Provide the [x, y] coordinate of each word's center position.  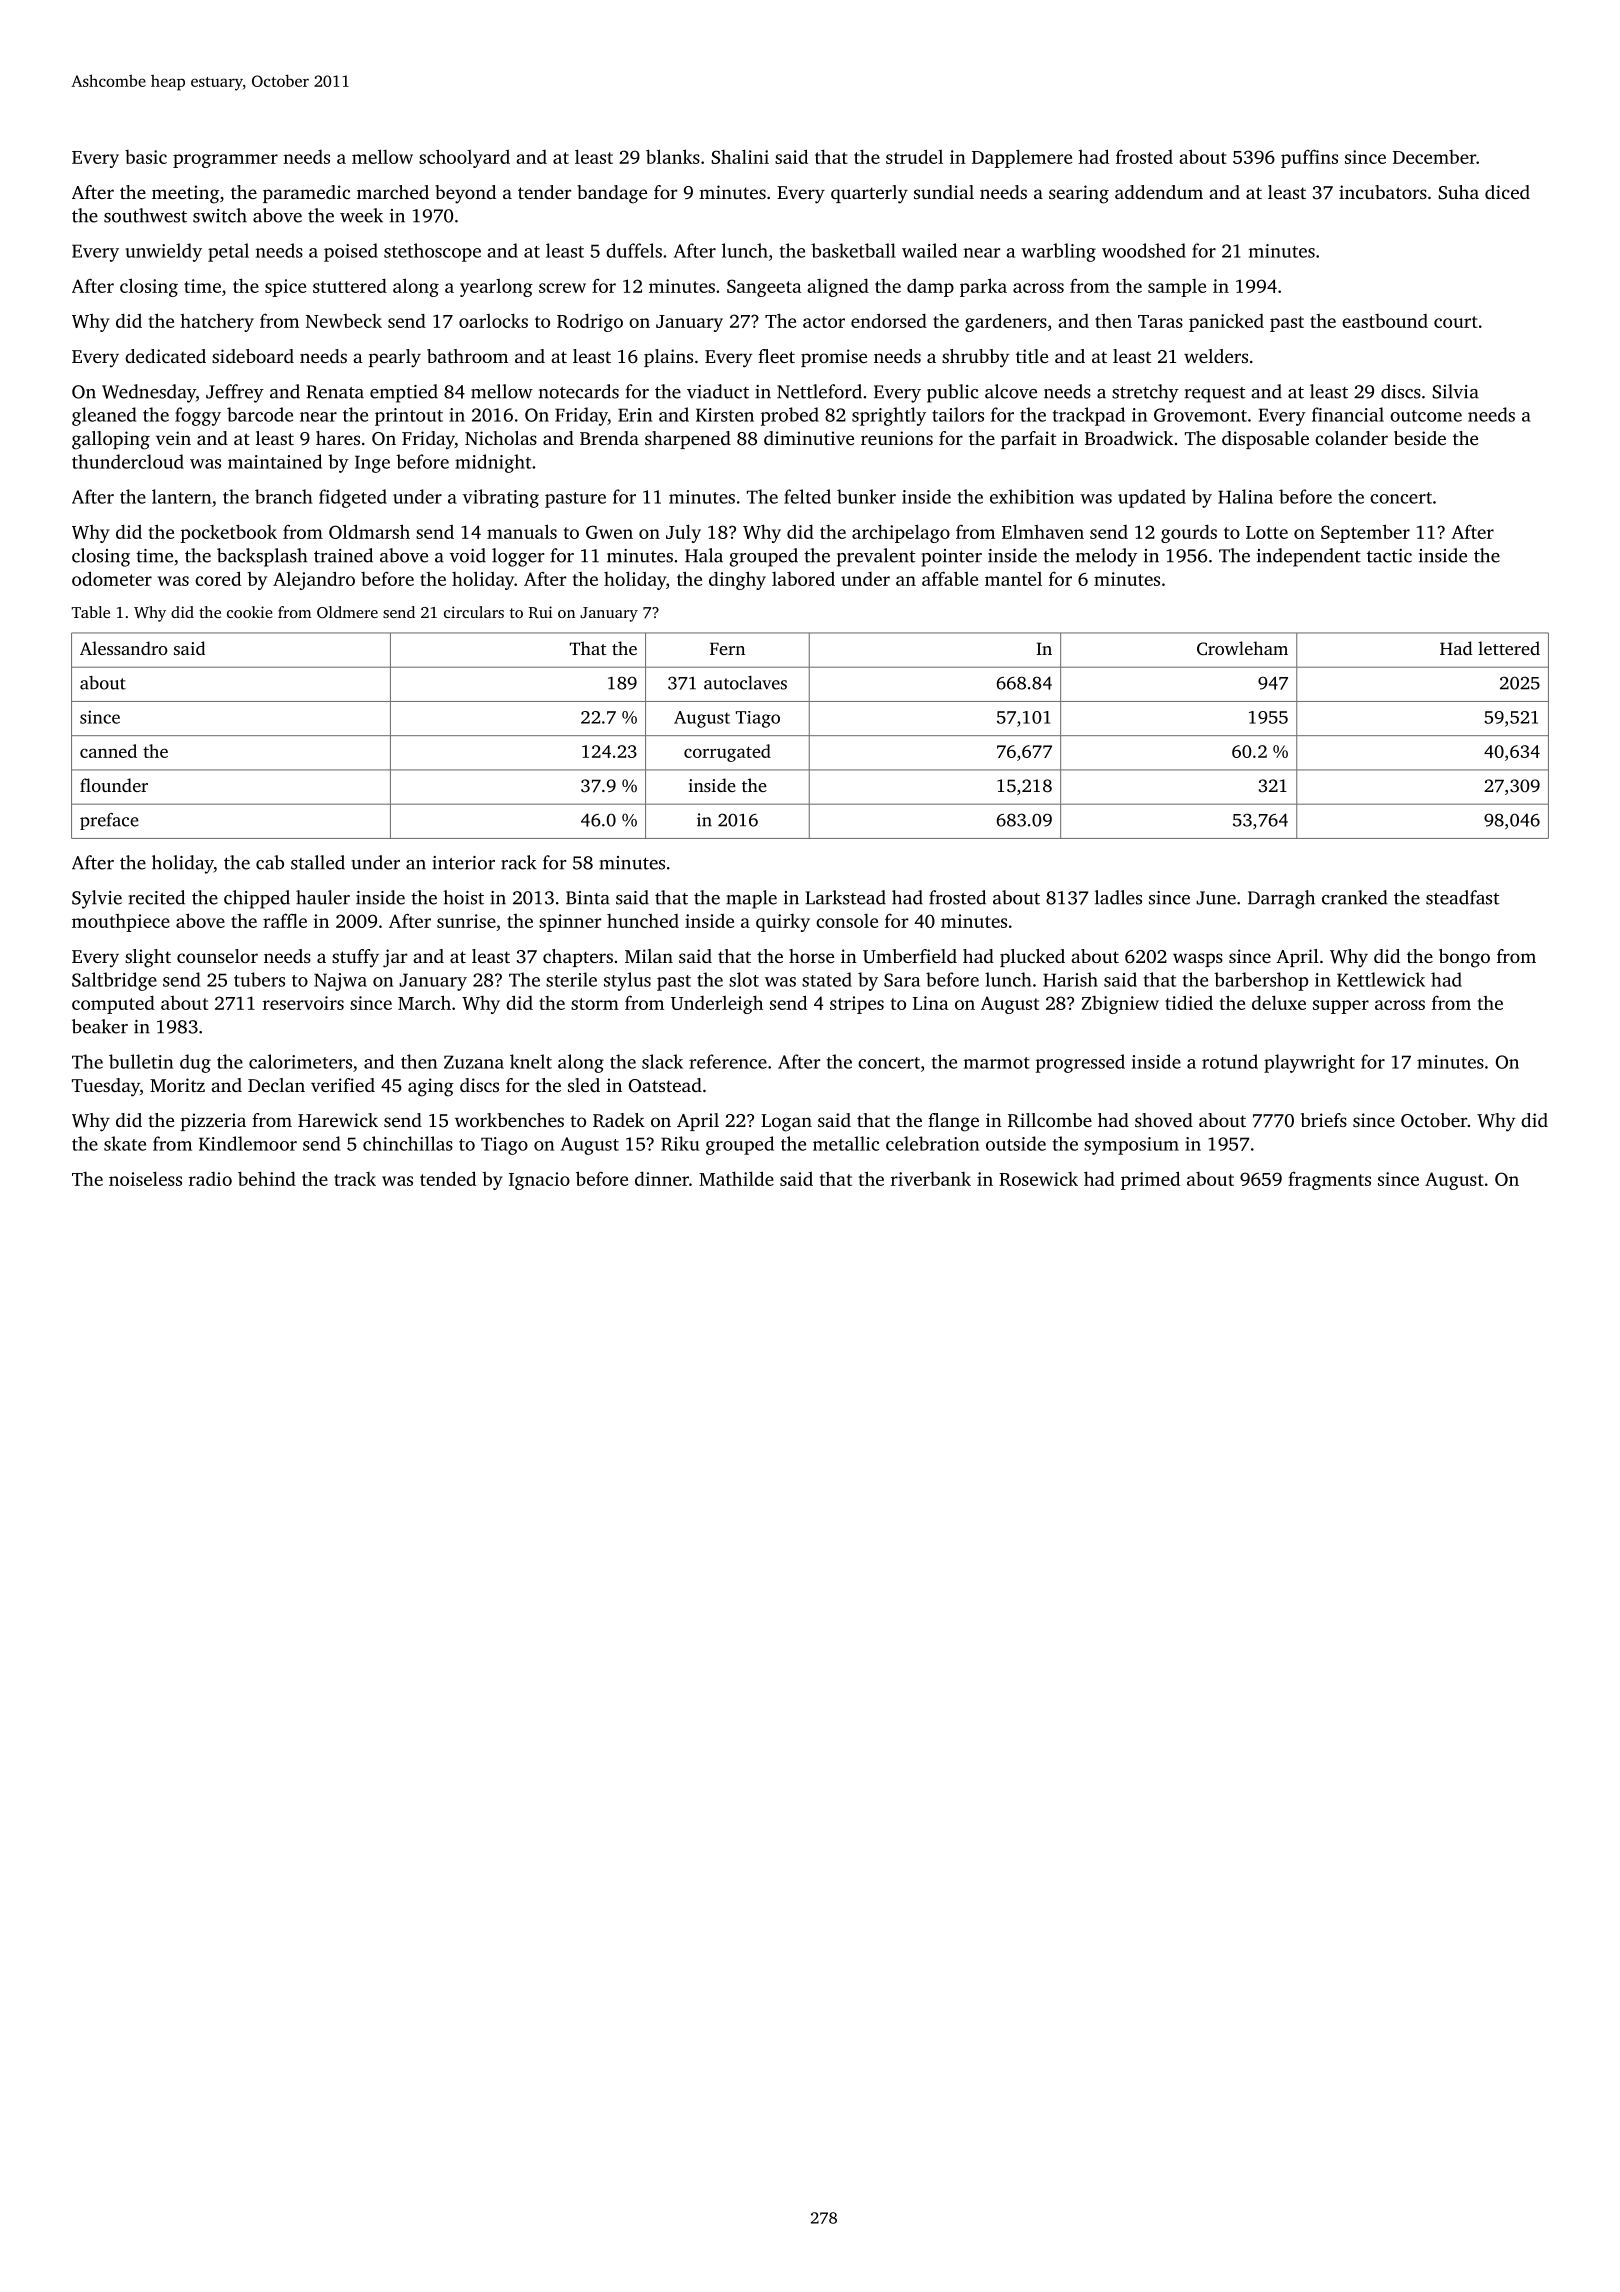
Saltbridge [114, 981]
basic [146, 157]
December [1434, 157]
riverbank [931, 1179]
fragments [1329, 1180]
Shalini [740, 156]
